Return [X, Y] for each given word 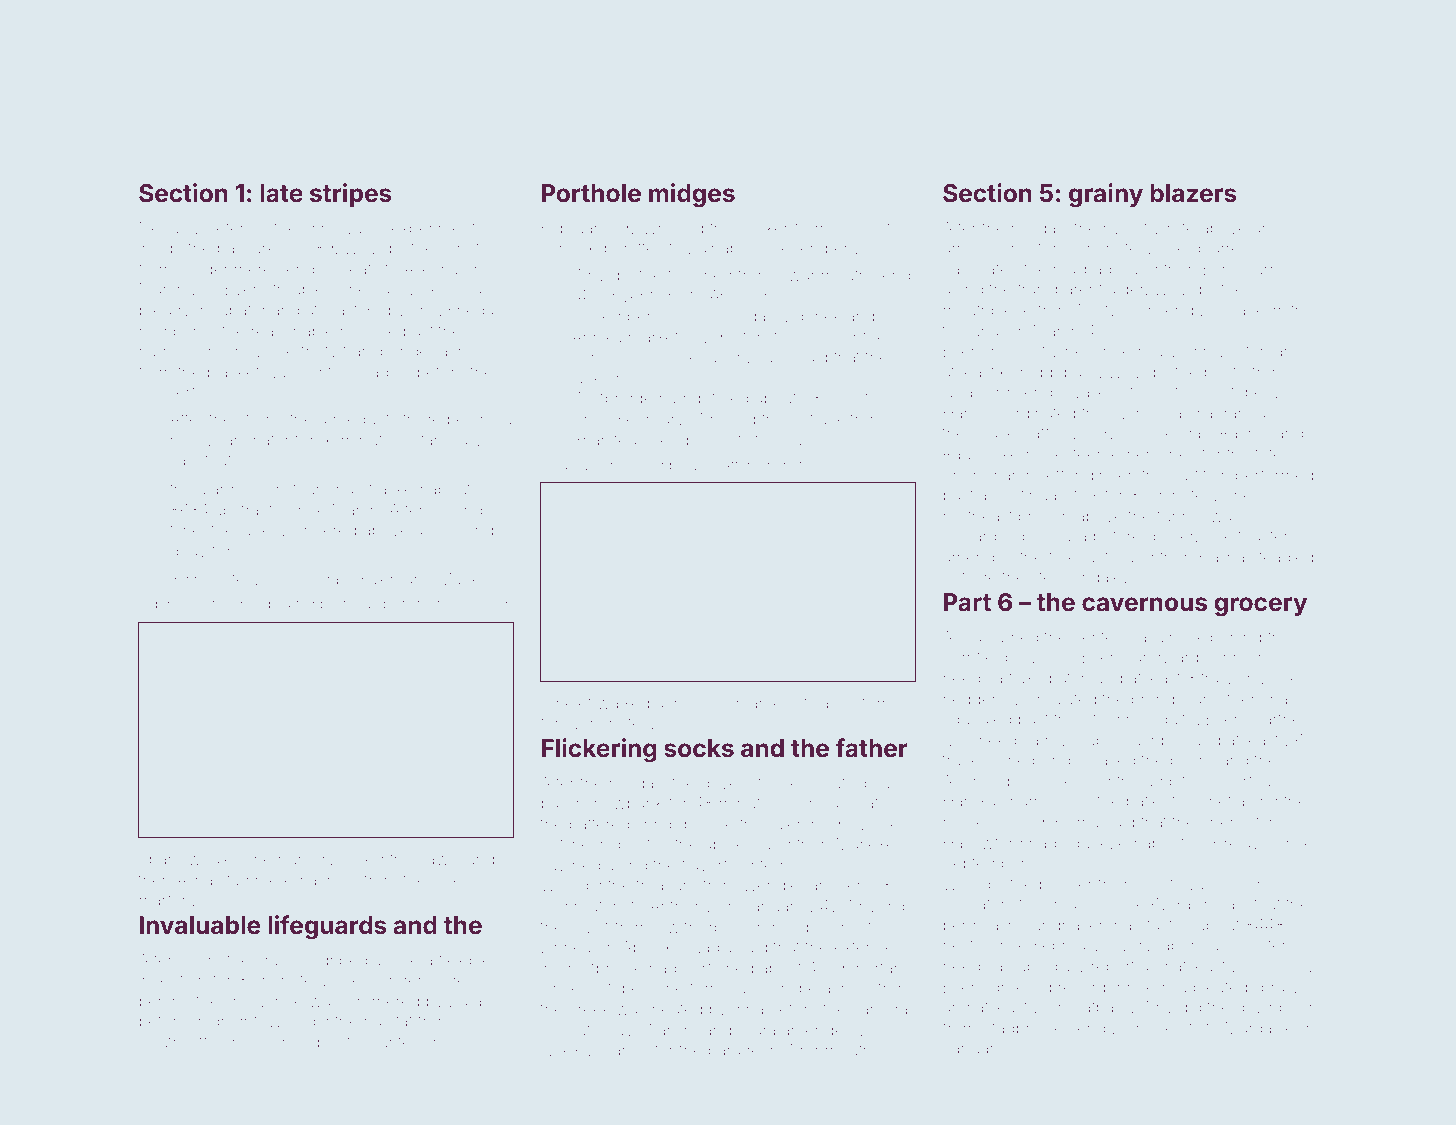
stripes [351, 195]
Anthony [681, 908]
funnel [1180, 515]
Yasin [1193, 904]
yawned [570, 867]
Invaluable [200, 925]
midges [692, 195]
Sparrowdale [186, 860]
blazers [1194, 193]
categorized [233, 605]
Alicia [962, 637]
